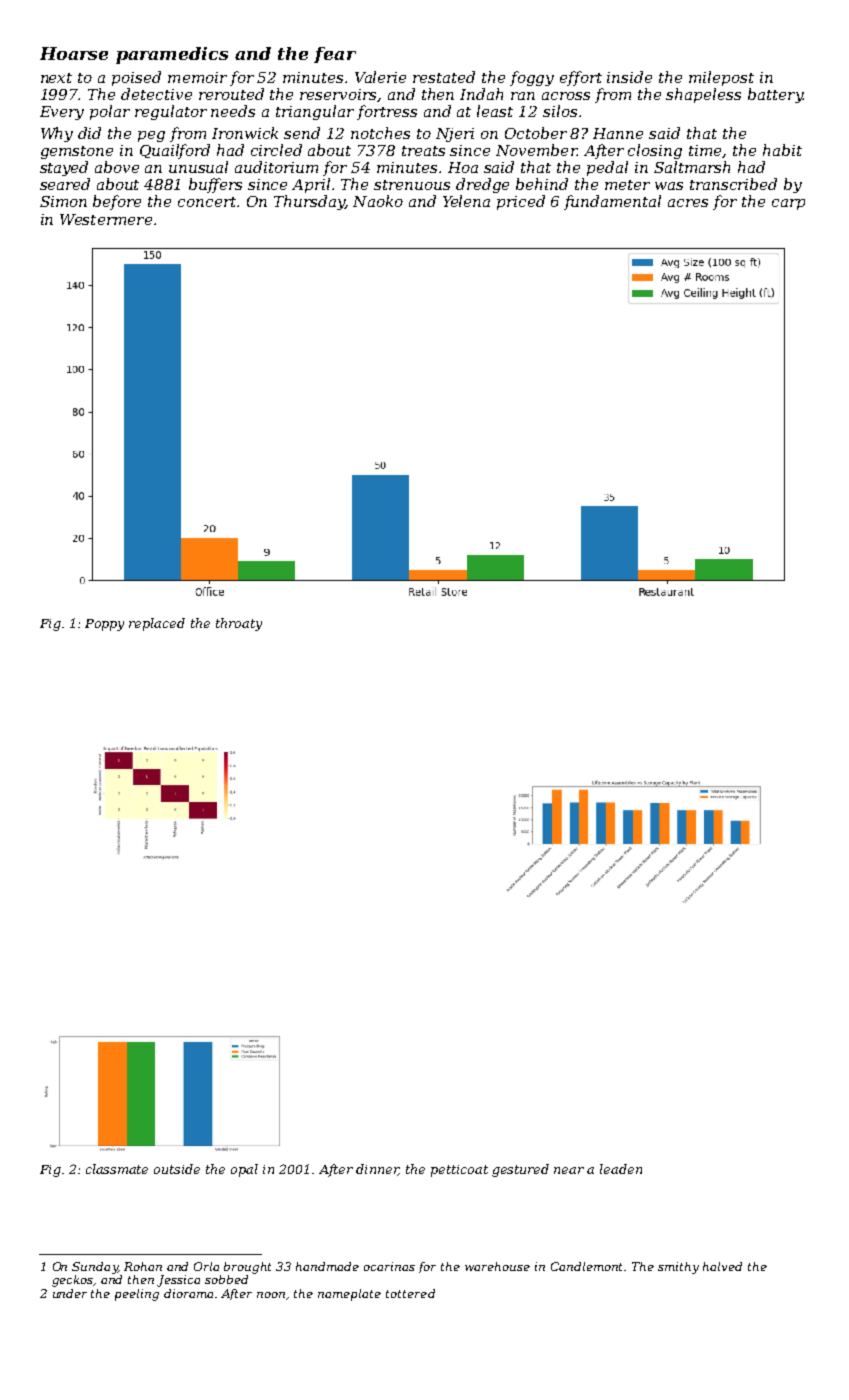 This page has width=849, height=1400. What do you see at coordinates (106, 219) in the page?
I see `Westermere` at bounding box center [106, 219].
